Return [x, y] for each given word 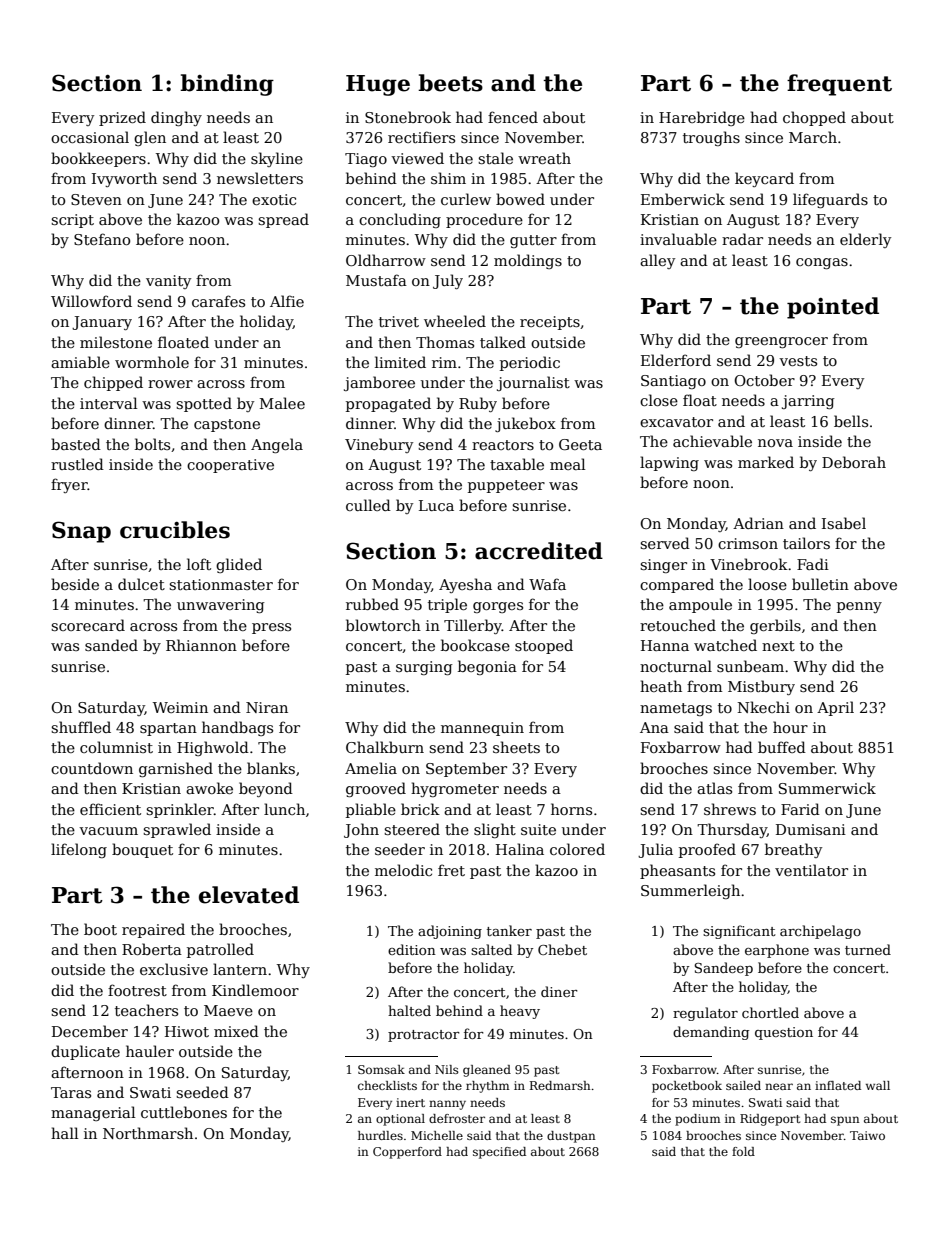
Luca [436, 505]
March [813, 137]
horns [571, 809]
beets [450, 83]
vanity [168, 282]
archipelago [820, 932]
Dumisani [811, 829]
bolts [152, 444]
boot [100, 929]
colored [577, 849]
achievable [712, 441]
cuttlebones [184, 1112]
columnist [116, 747]
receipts [550, 323]
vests [798, 361]
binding [227, 85]
